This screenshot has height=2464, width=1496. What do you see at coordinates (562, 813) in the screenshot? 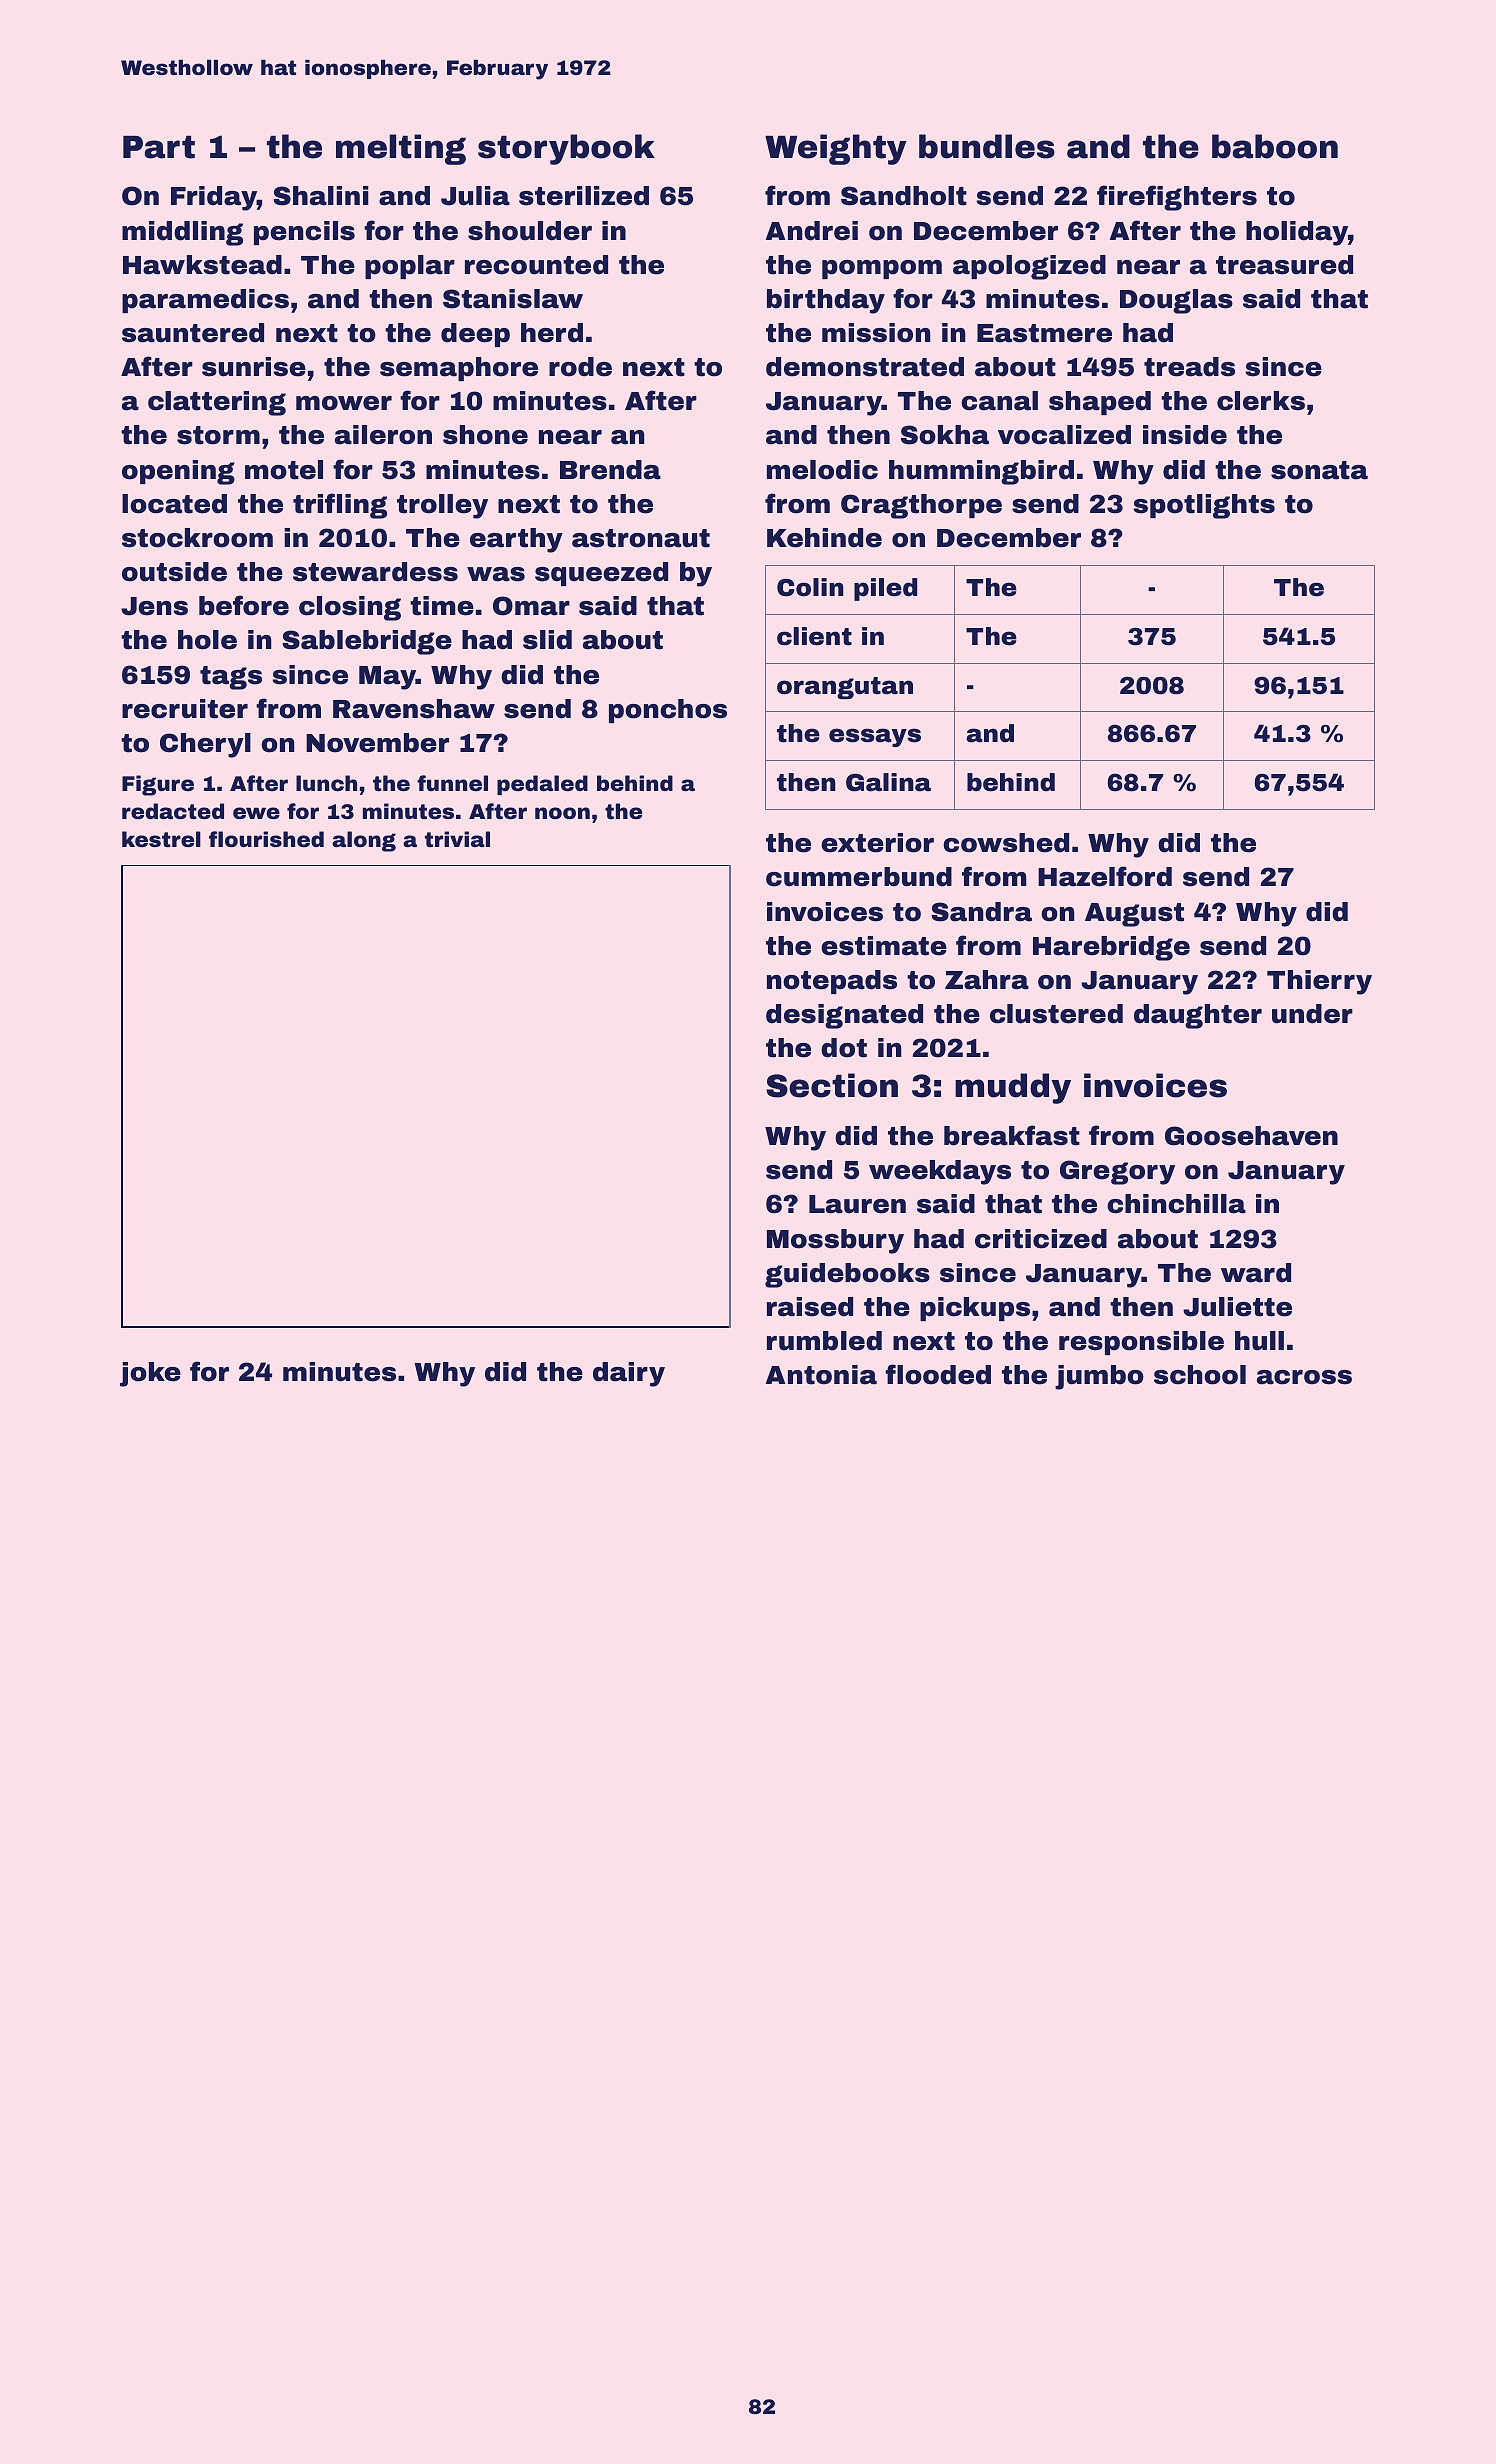
I see `noon` at bounding box center [562, 813].
